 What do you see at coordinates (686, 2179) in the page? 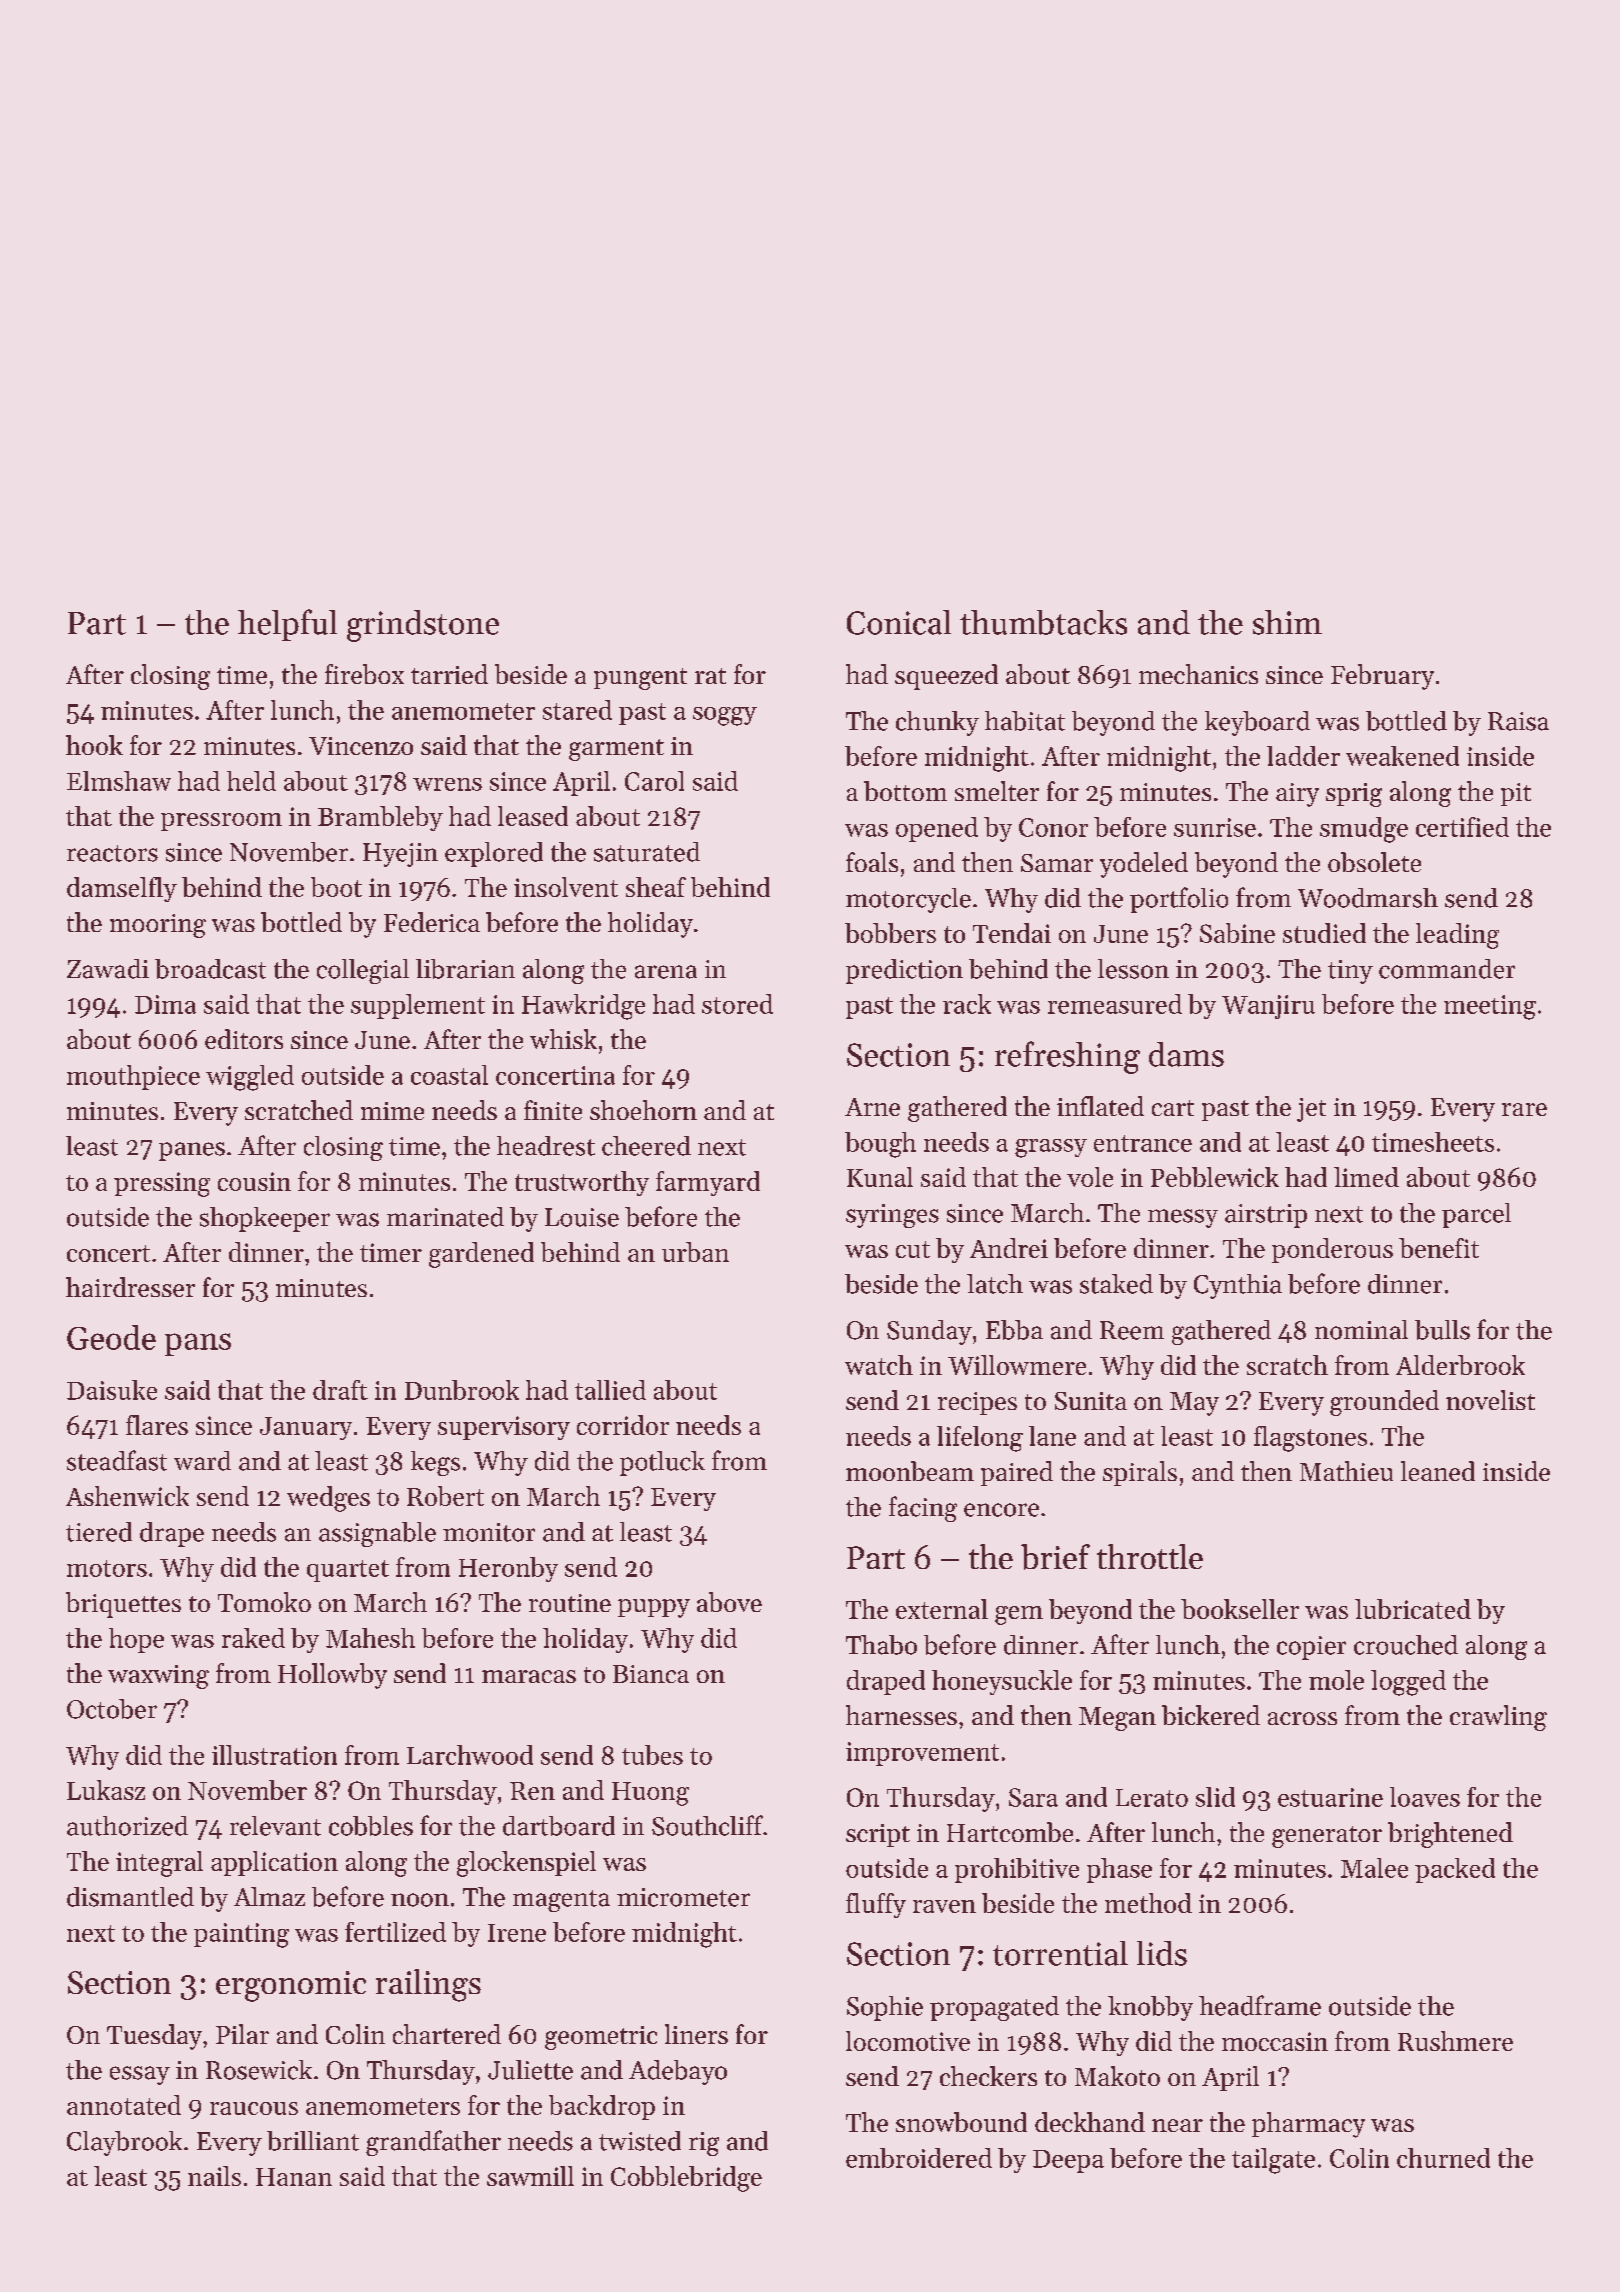
I see `Cobblebridge` at bounding box center [686, 2179].
